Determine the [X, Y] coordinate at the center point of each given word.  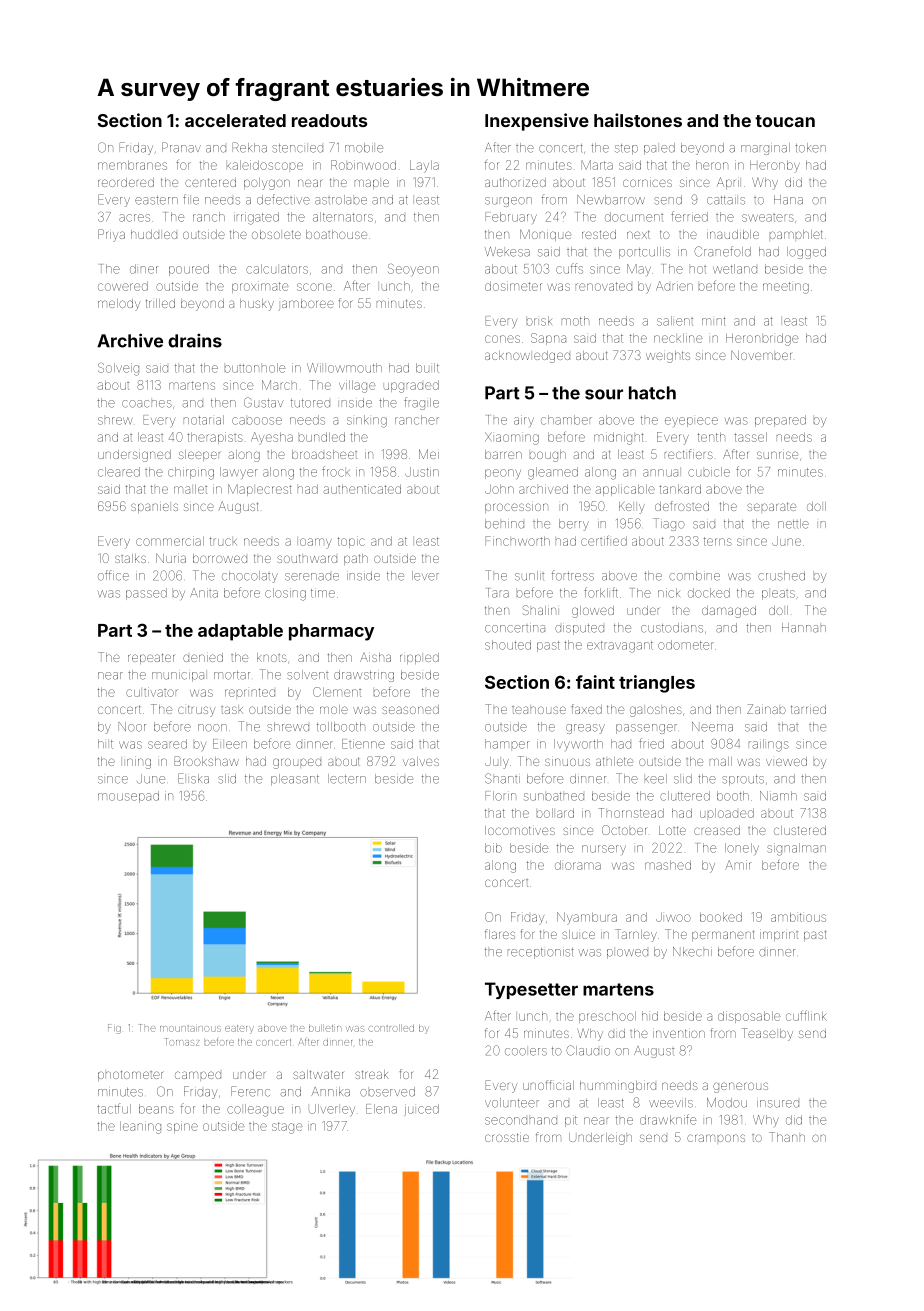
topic [351, 542]
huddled [154, 234]
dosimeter [513, 286]
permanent [723, 935]
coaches [147, 404]
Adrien [674, 286]
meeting [786, 288]
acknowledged [527, 357]
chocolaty [250, 577]
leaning [140, 1127]
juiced [422, 1109]
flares [500, 934]
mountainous [190, 1028]
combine [694, 576]
